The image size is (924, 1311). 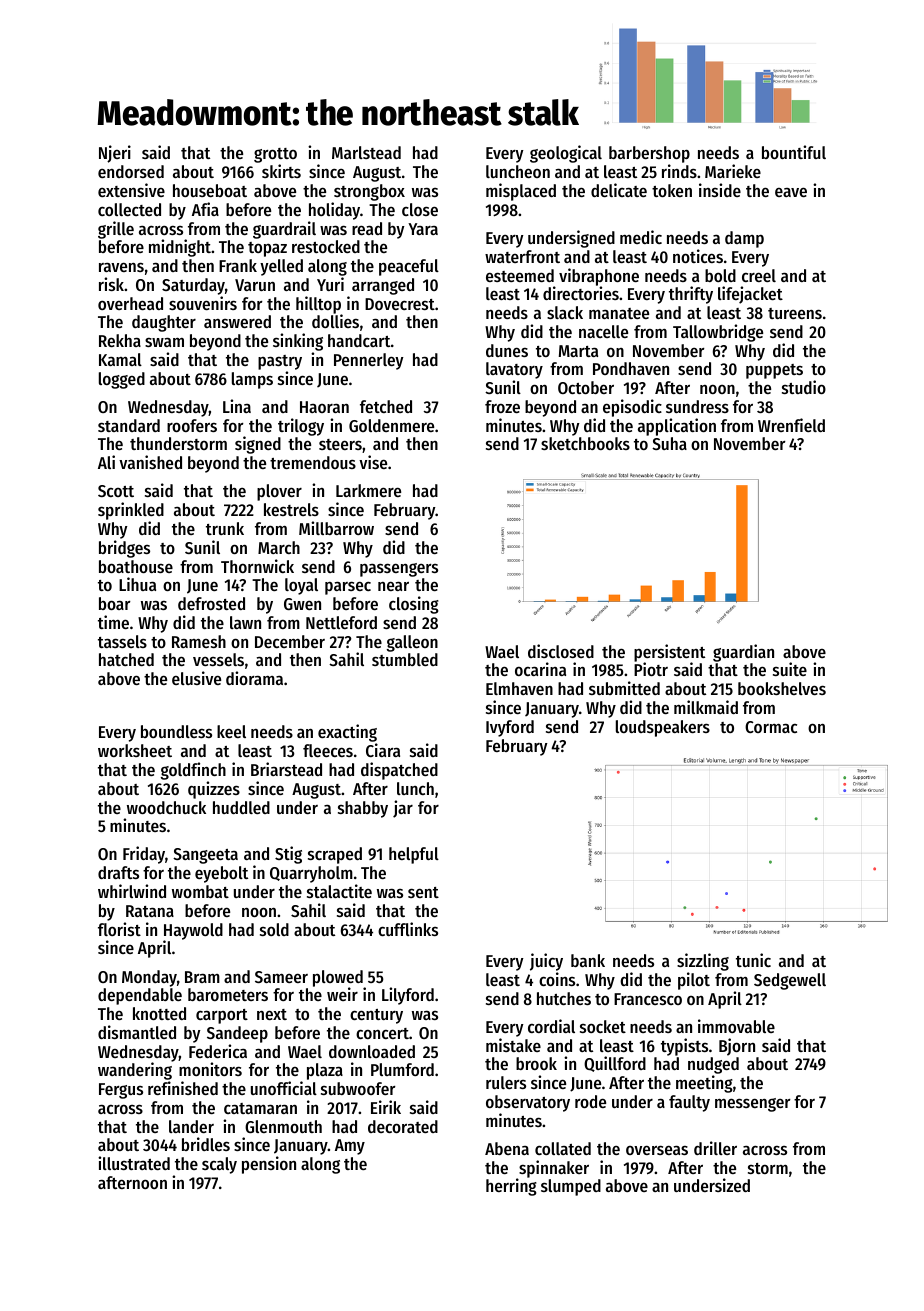 I want to click on froze, so click(x=502, y=406).
